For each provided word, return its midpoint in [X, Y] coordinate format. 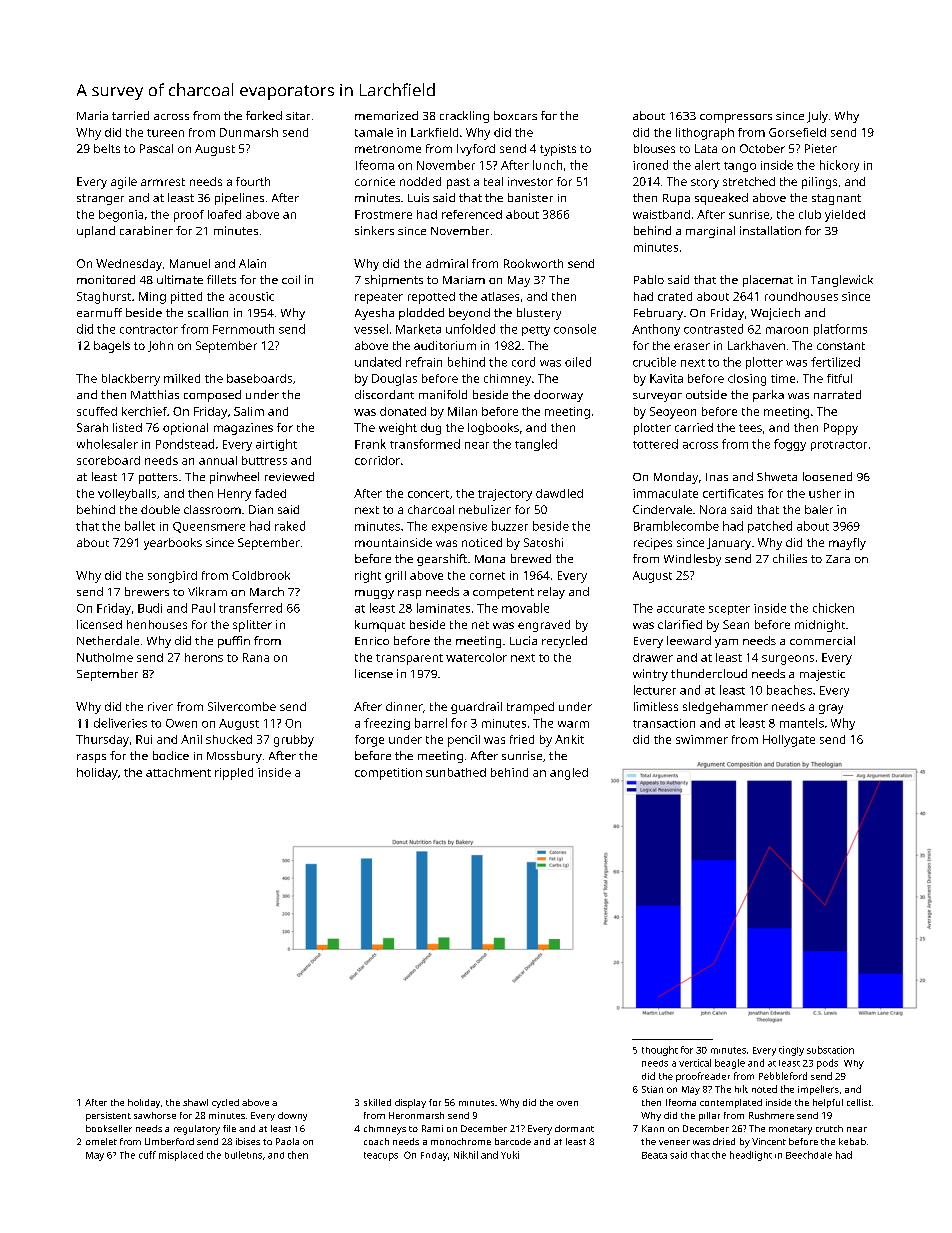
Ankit [569, 739]
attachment [178, 772]
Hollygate [789, 741]
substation [830, 1050]
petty [536, 331]
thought [660, 1051]
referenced [472, 214]
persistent [108, 1116]
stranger [100, 199]
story [705, 184]
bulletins [243, 1155]
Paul [203, 608]
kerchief [144, 411]
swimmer [702, 739]
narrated [837, 394]
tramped [530, 708]
